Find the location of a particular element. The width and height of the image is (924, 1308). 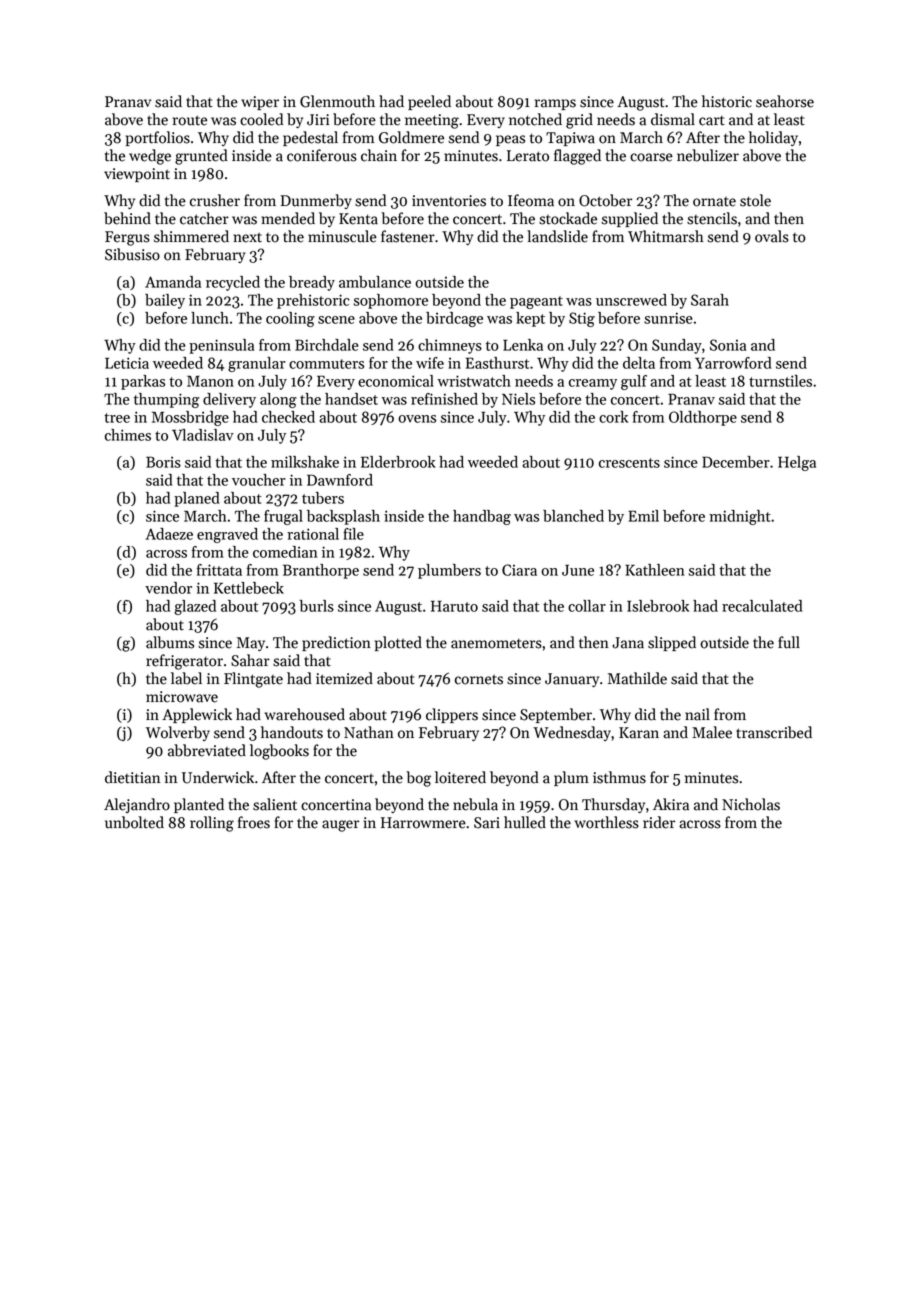

itemized is located at coordinates (344, 678).
